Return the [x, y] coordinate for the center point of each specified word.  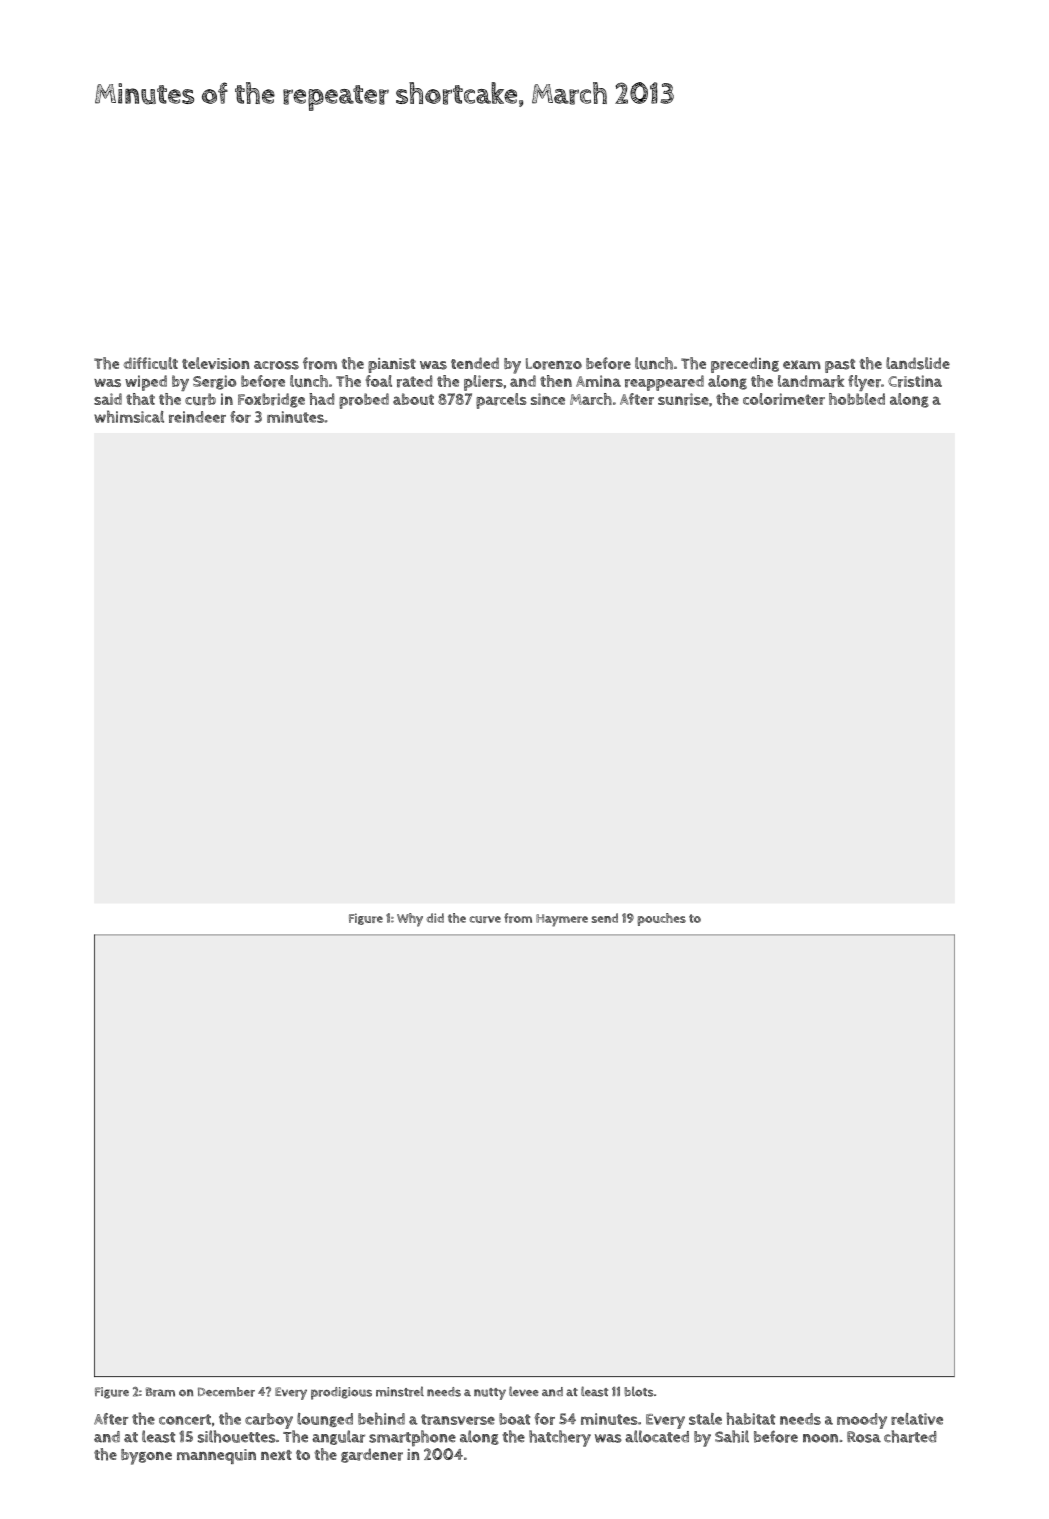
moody [862, 1421]
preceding [745, 365]
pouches [661, 919]
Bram [160, 1392]
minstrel [400, 1391]
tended [475, 363]
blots [639, 1391]
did [435, 918]
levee [524, 1391]
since [548, 399]
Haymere [562, 920]
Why [410, 920]
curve [485, 919]
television [216, 363]
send [605, 918]
